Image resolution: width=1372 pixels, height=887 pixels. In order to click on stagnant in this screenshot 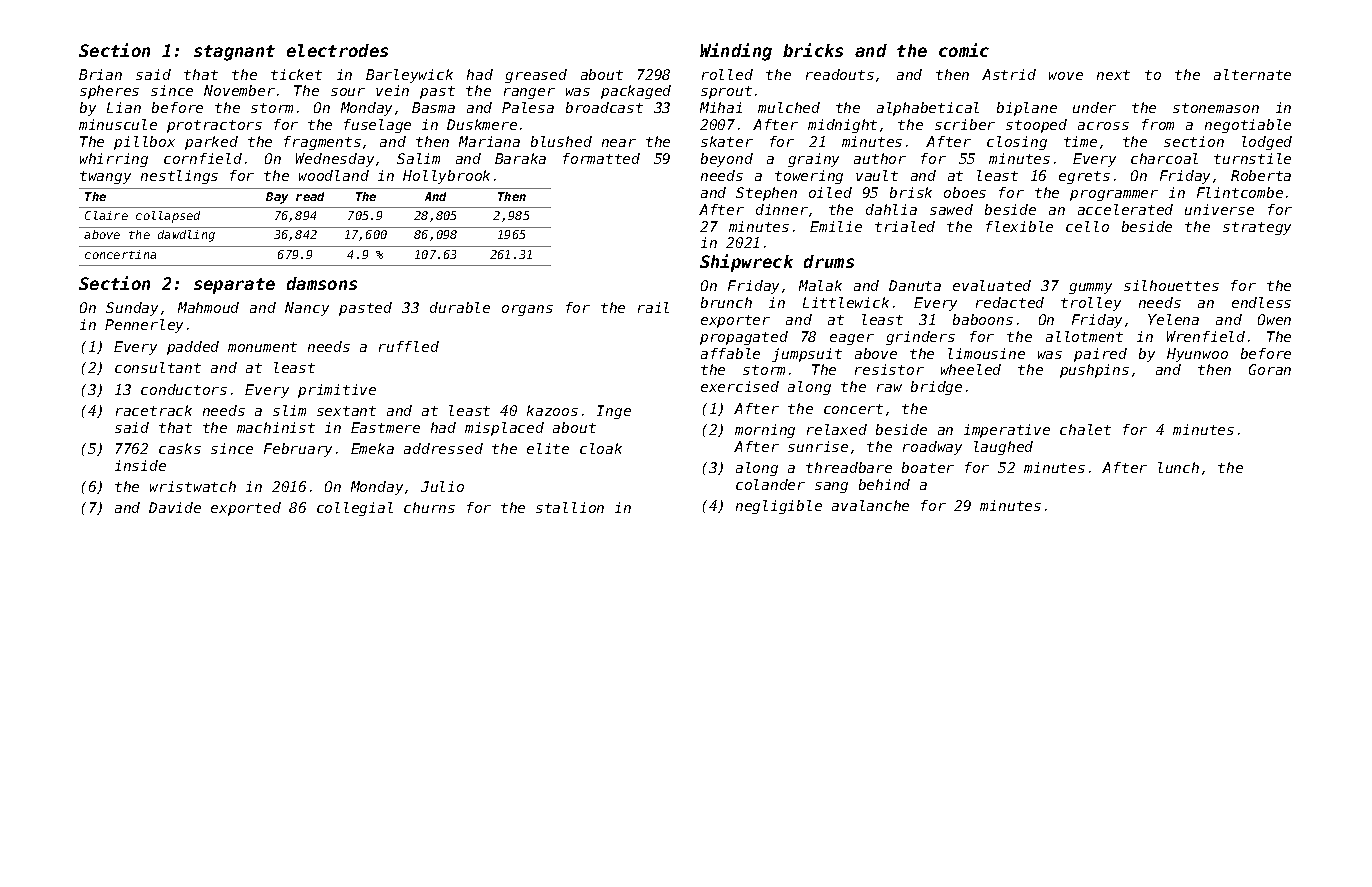, I will do `click(234, 53)`.
